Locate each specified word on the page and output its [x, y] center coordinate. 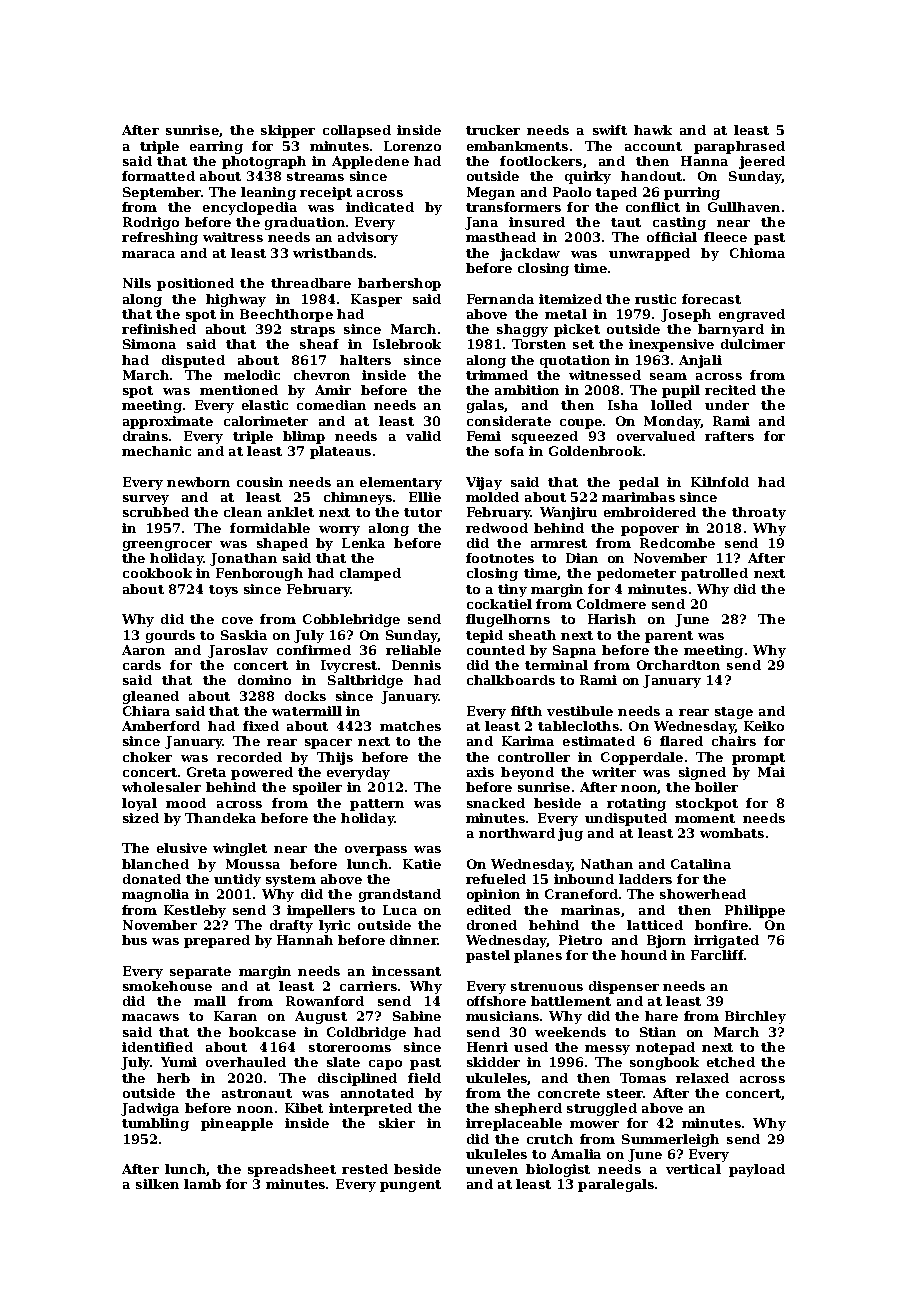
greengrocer [167, 546]
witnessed [605, 375]
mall [210, 1001]
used [531, 1047]
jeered [762, 162]
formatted [158, 176]
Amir [333, 390]
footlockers [541, 161]
